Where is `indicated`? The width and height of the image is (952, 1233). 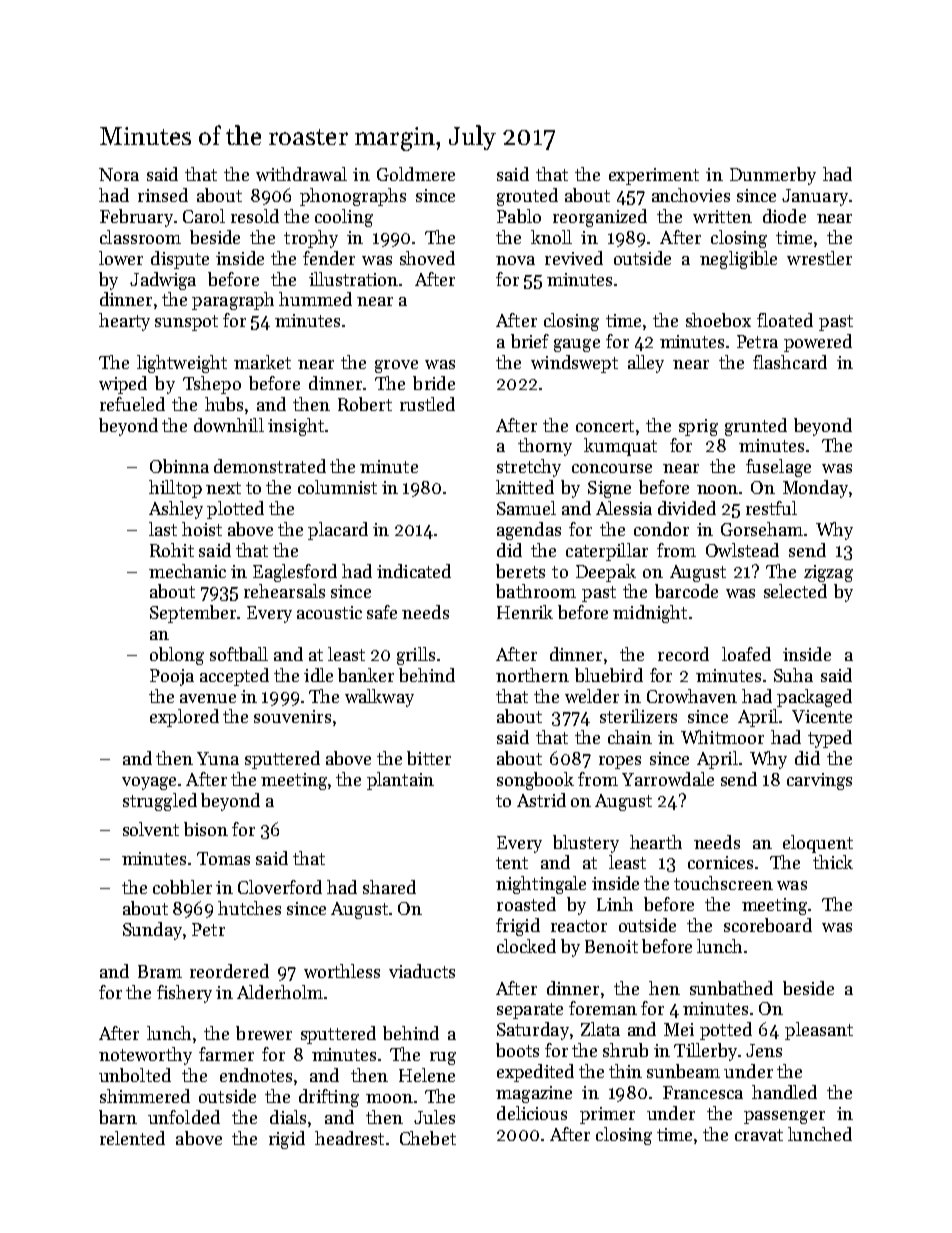 indicated is located at coordinates (414, 571).
